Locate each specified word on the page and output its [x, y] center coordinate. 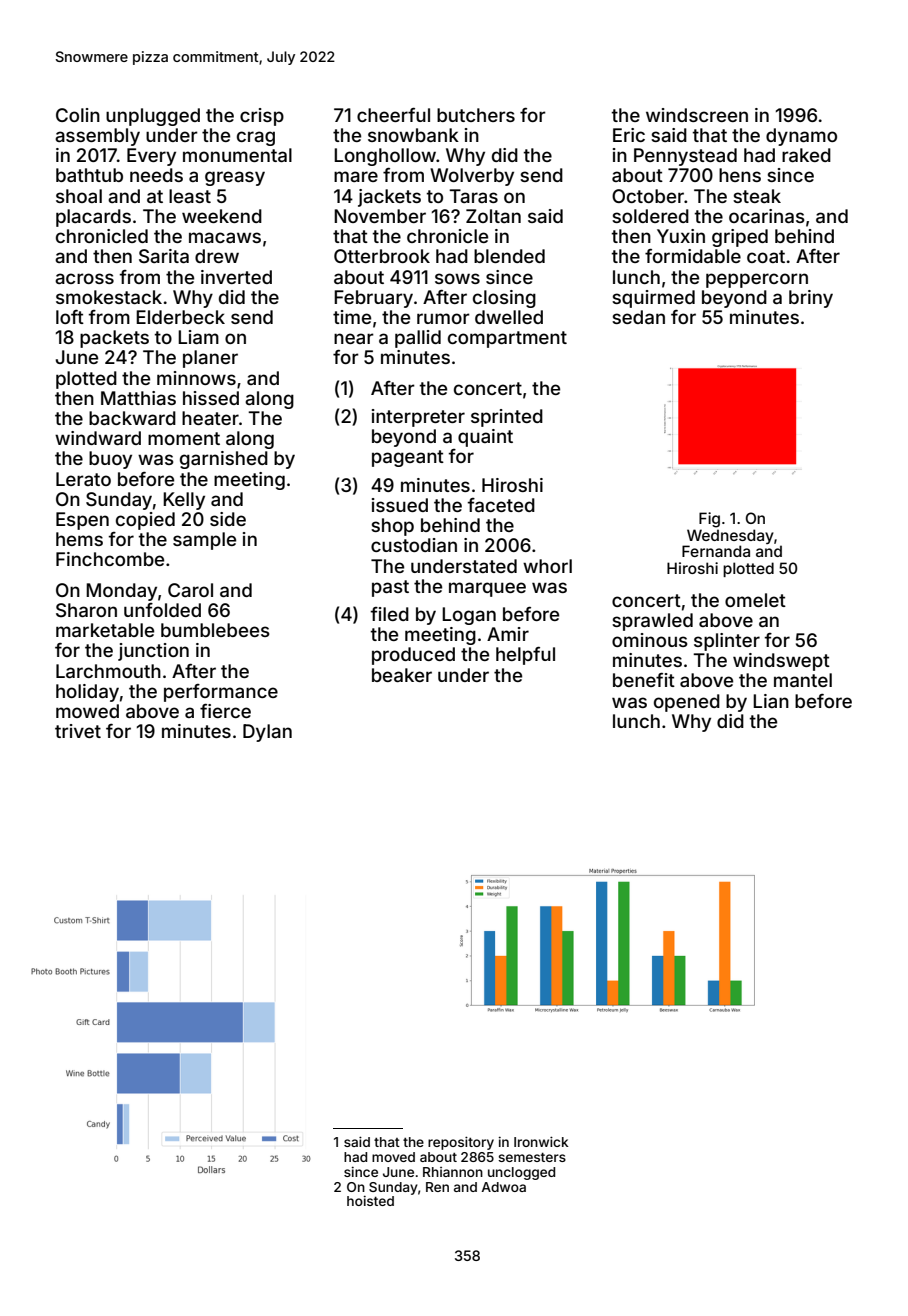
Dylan [267, 733]
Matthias [138, 398]
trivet [78, 731]
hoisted [370, 1201]
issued [400, 505]
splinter [727, 642]
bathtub [89, 175]
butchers [476, 115]
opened [687, 703]
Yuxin [681, 236]
